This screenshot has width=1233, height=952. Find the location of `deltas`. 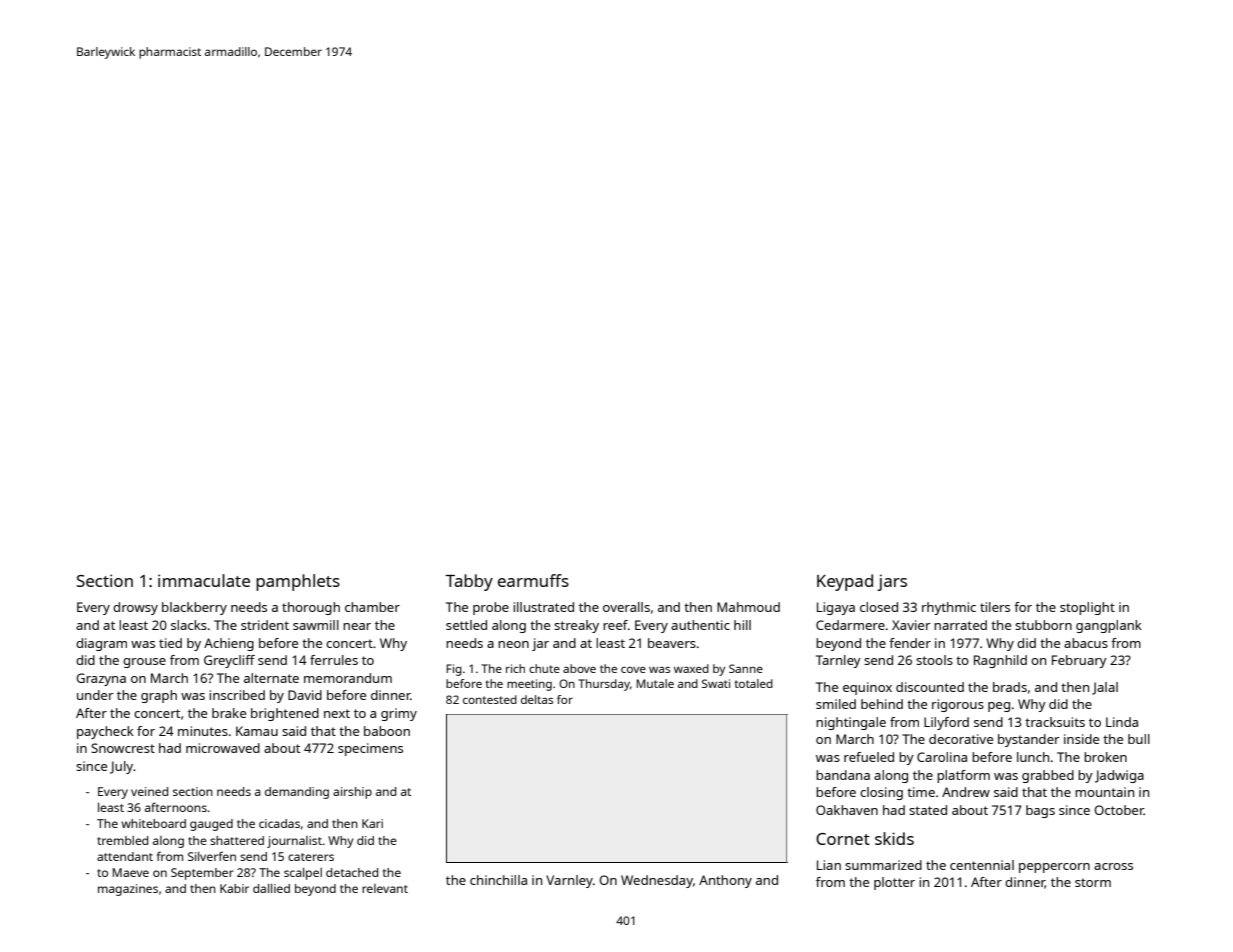

deltas is located at coordinates (537, 699).
